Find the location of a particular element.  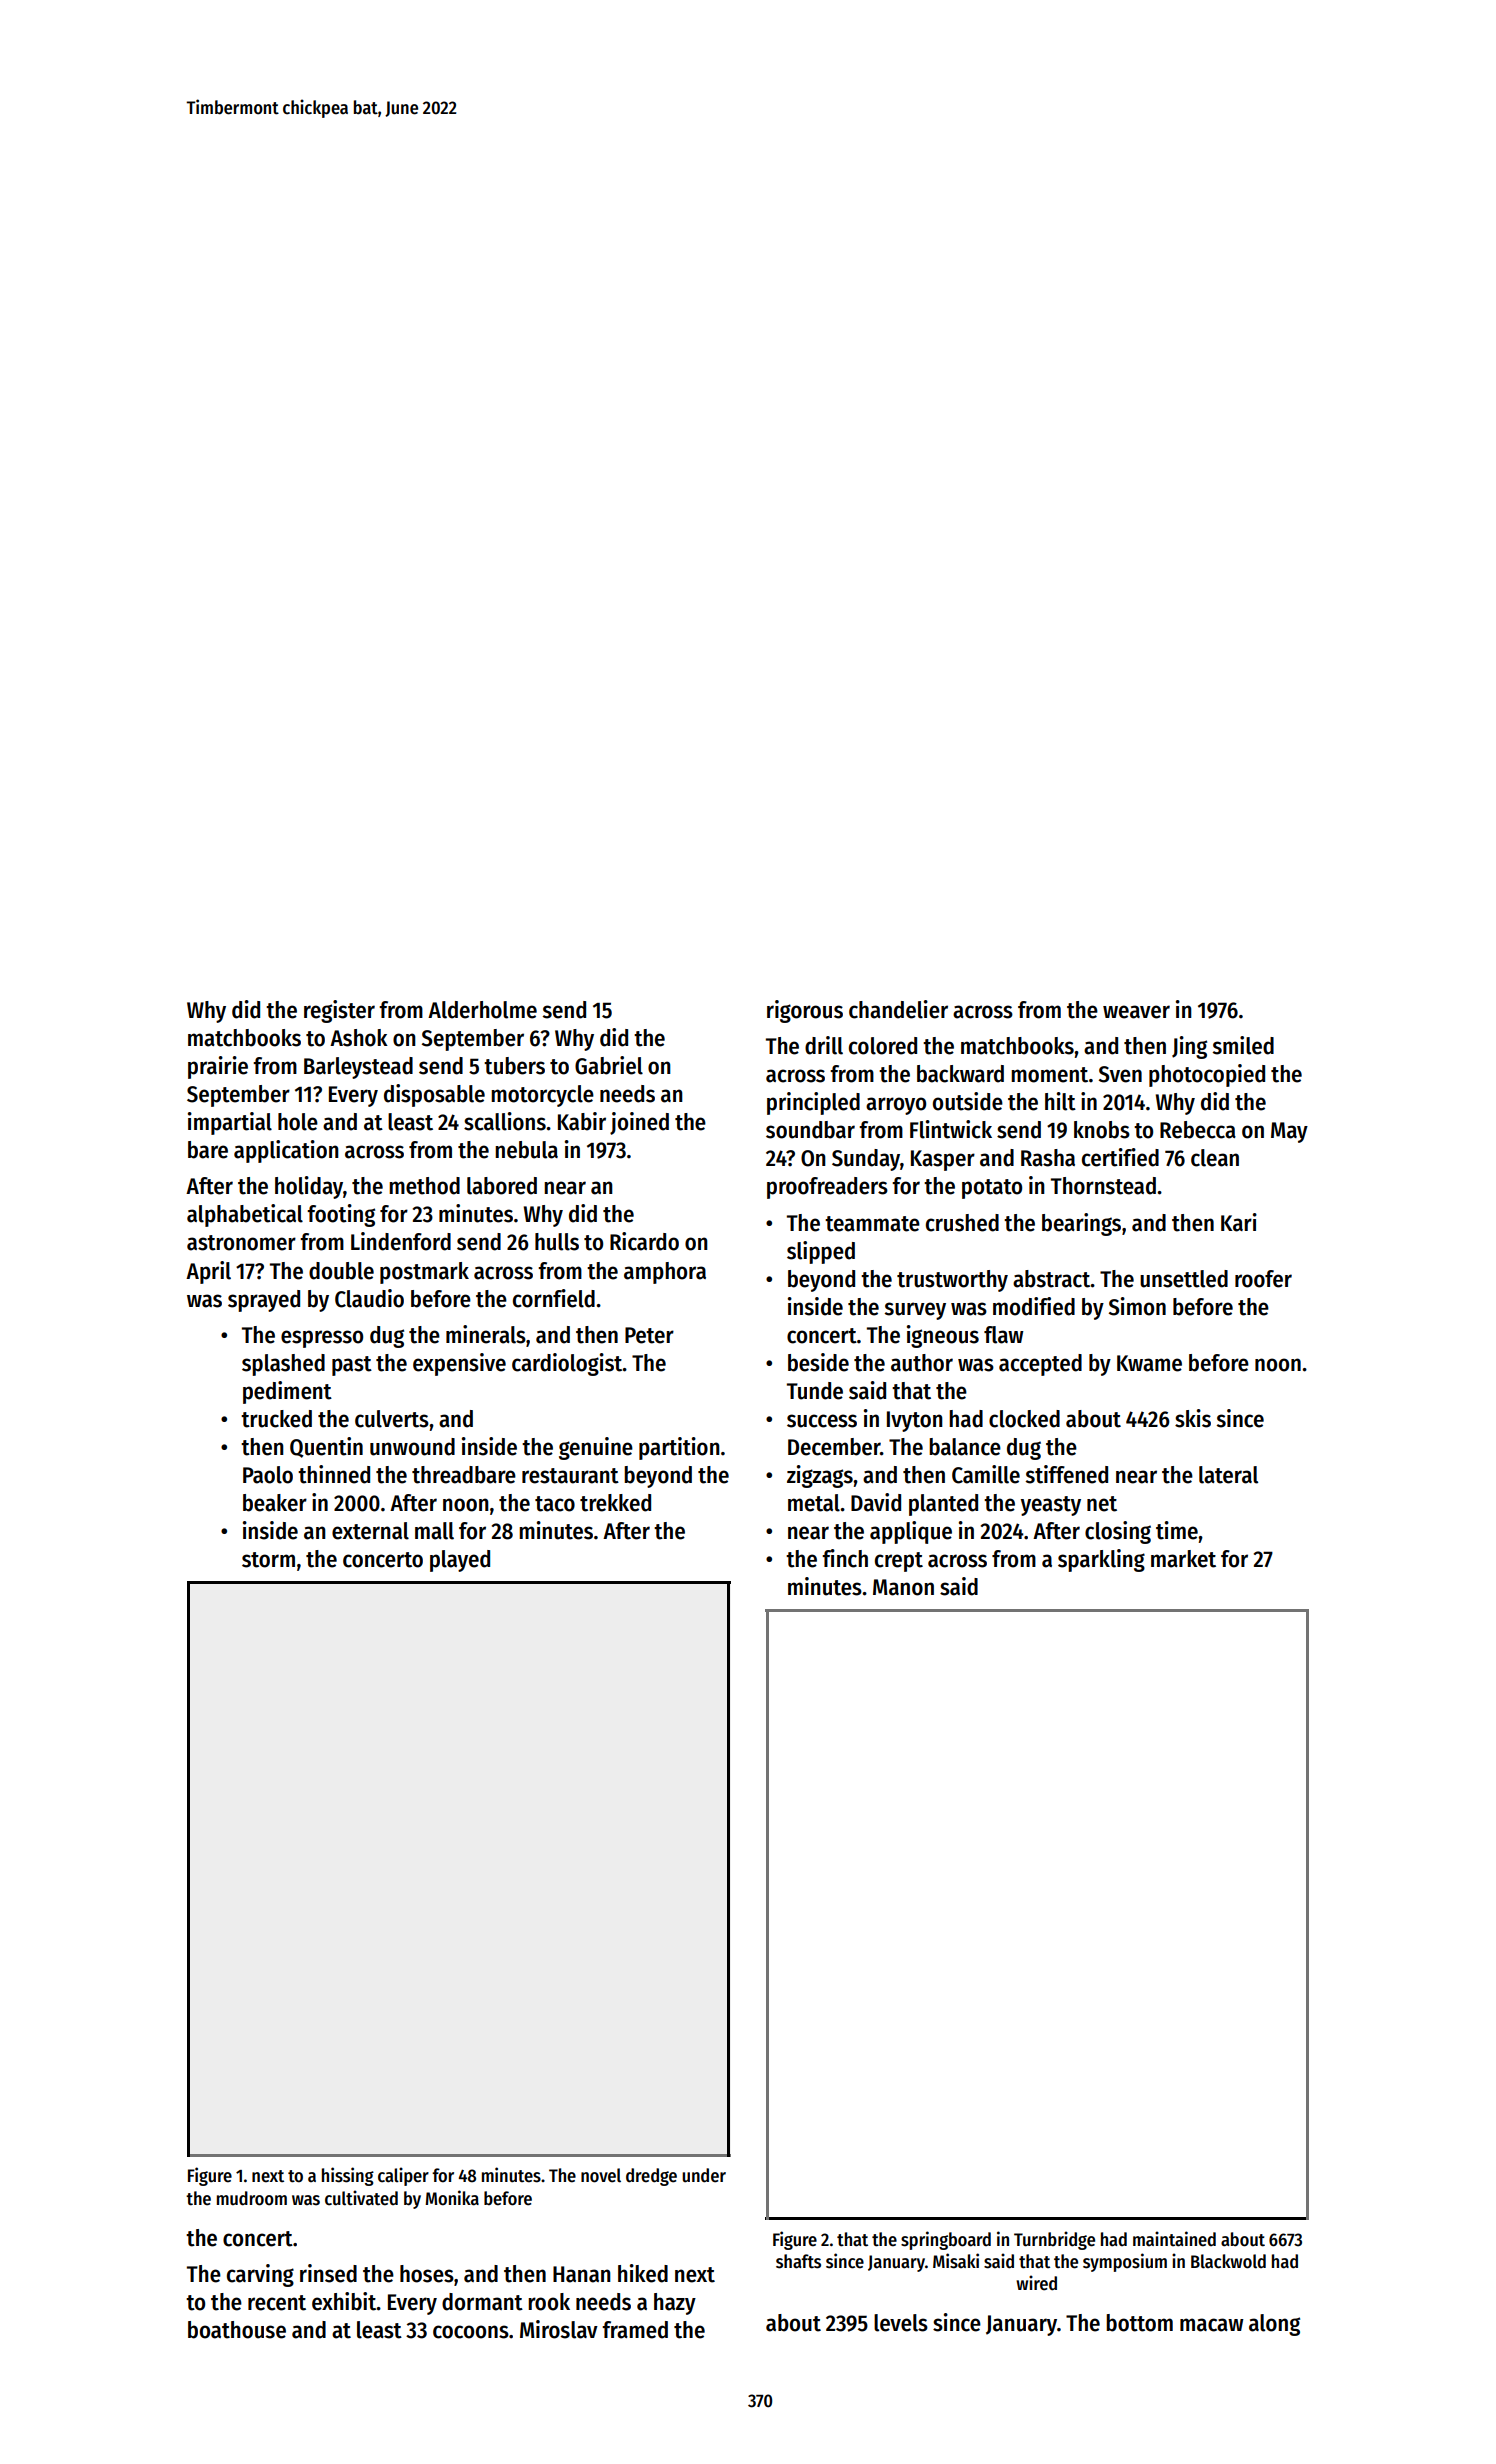

Manon is located at coordinates (903, 1587).
